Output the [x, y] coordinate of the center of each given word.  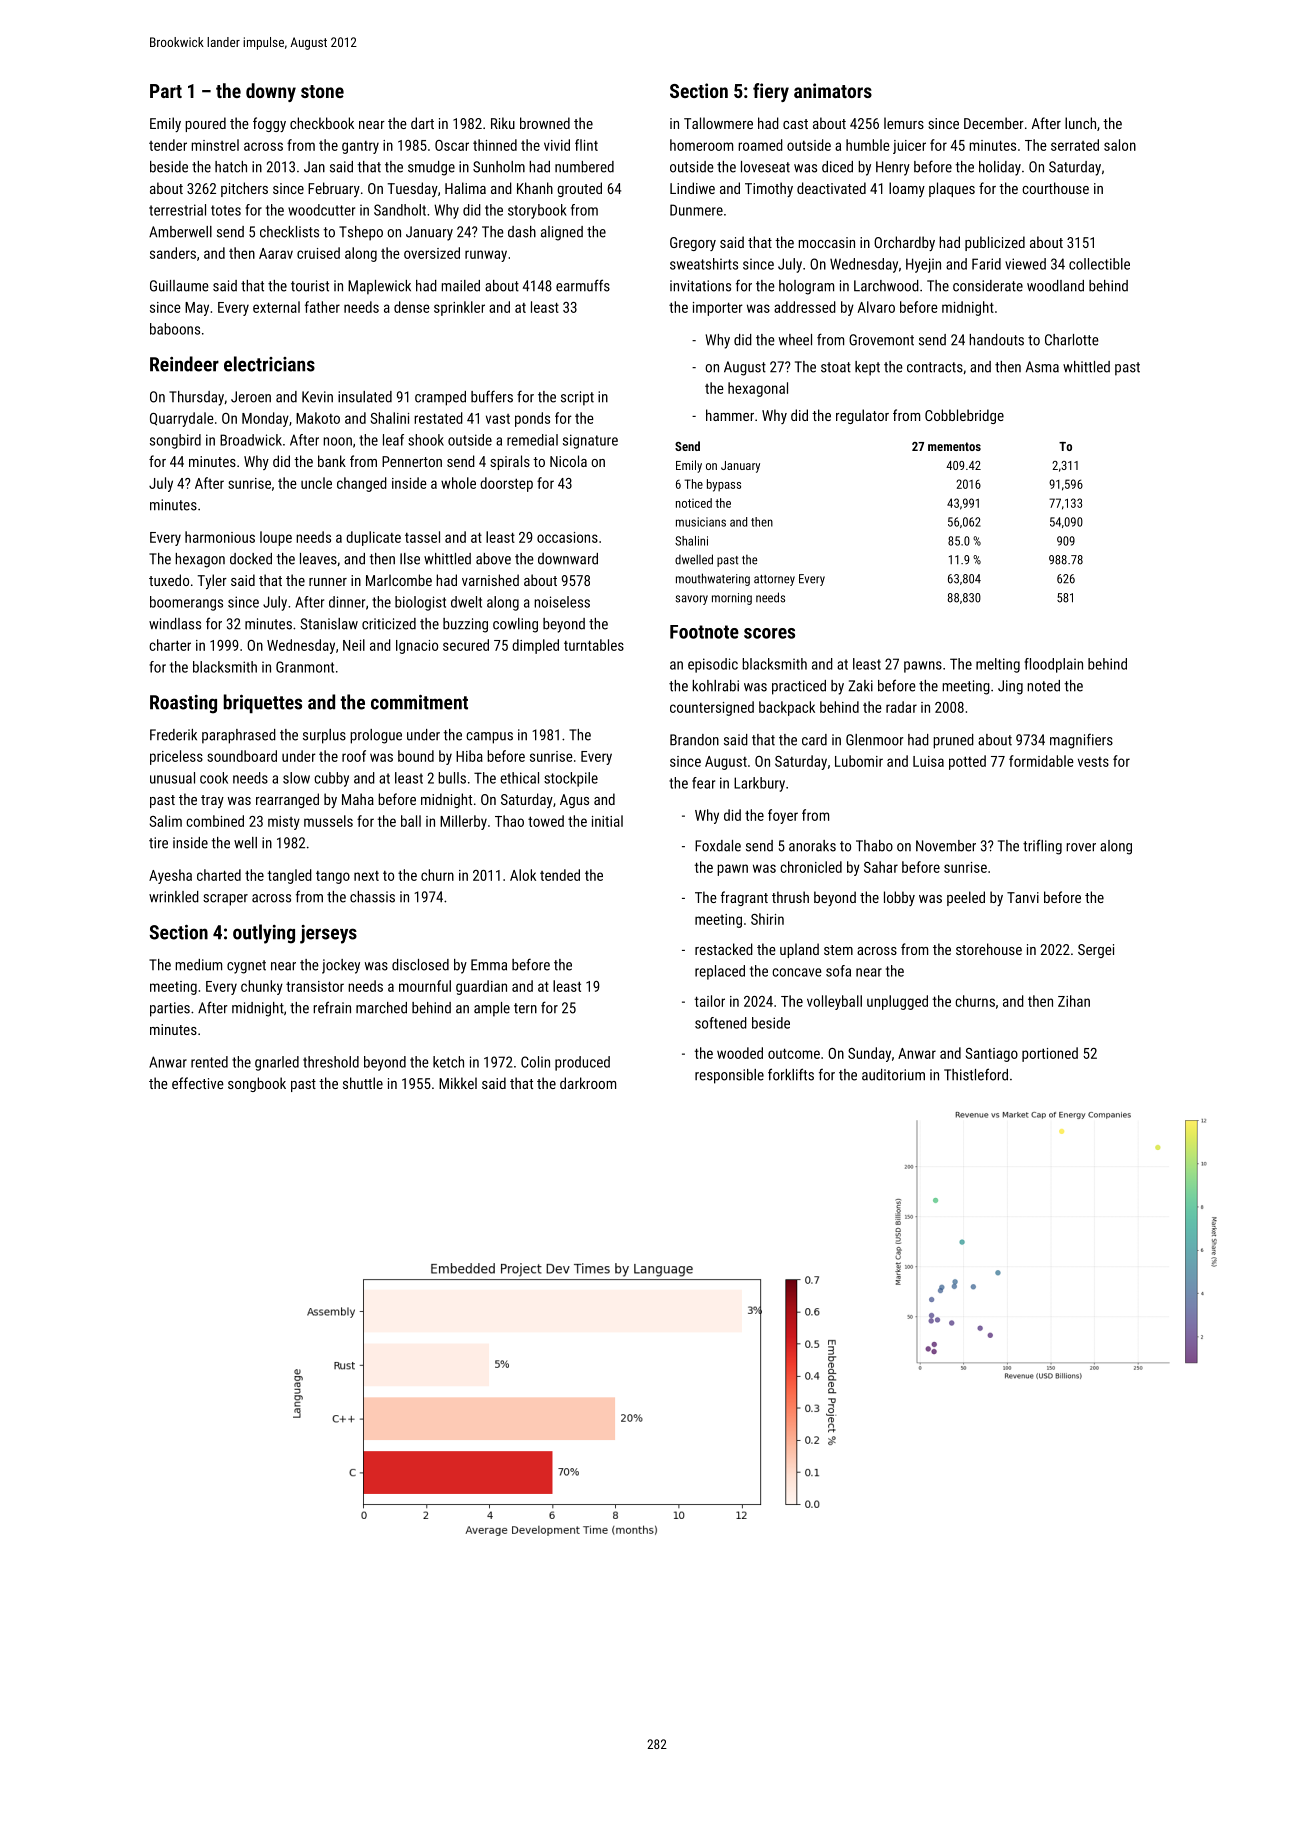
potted [967, 762]
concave [797, 972]
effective [198, 1083]
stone [322, 91]
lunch [1080, 123]
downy [271, 92]
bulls [452, 778]
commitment [419, 702]
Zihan [1074, 1001]
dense [412, 307]
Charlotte [1072, 340]
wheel [795, 340]
